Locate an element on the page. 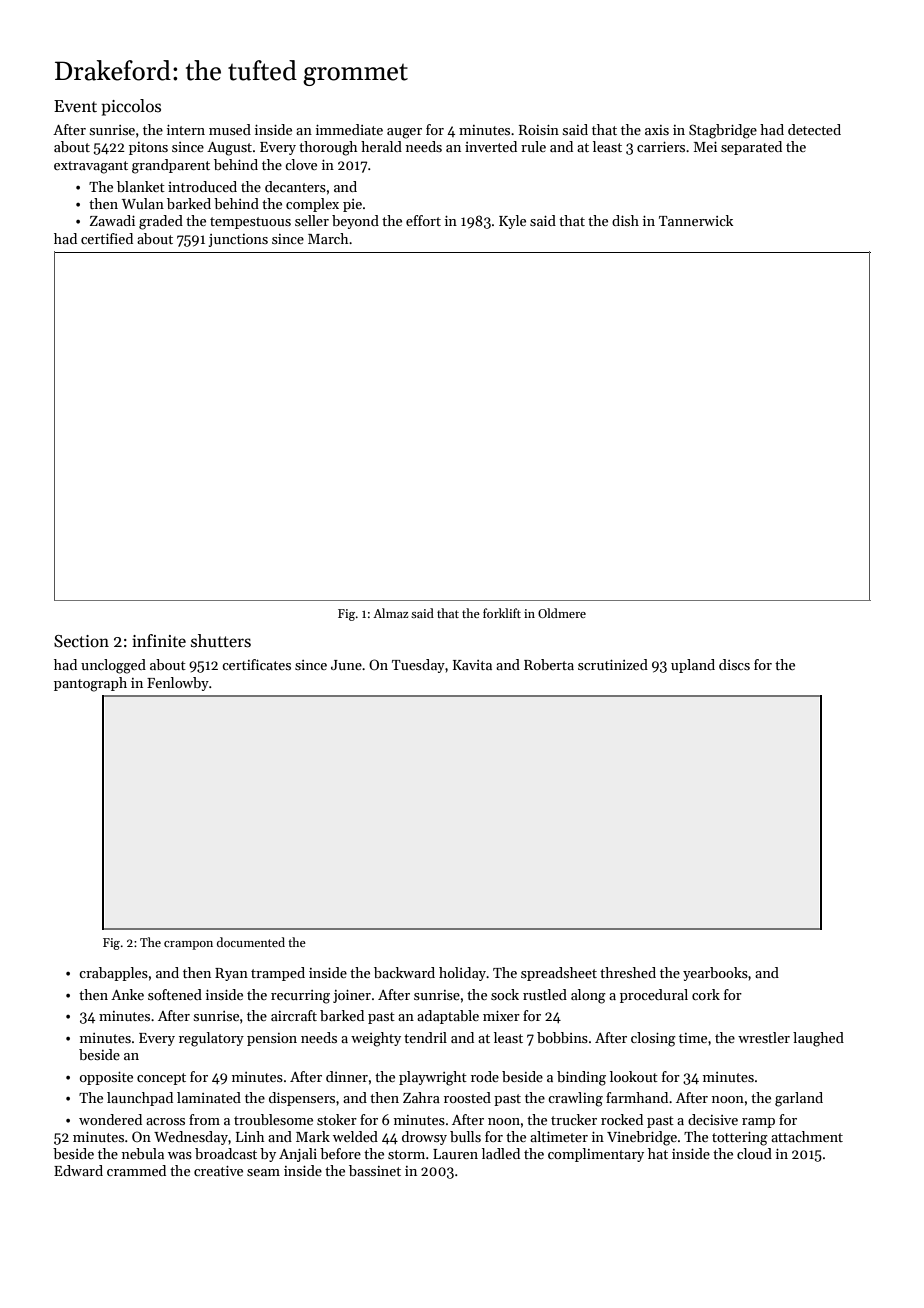 The height and width of the page is (1308, 924). graded is located at coordinates (161, 222).
